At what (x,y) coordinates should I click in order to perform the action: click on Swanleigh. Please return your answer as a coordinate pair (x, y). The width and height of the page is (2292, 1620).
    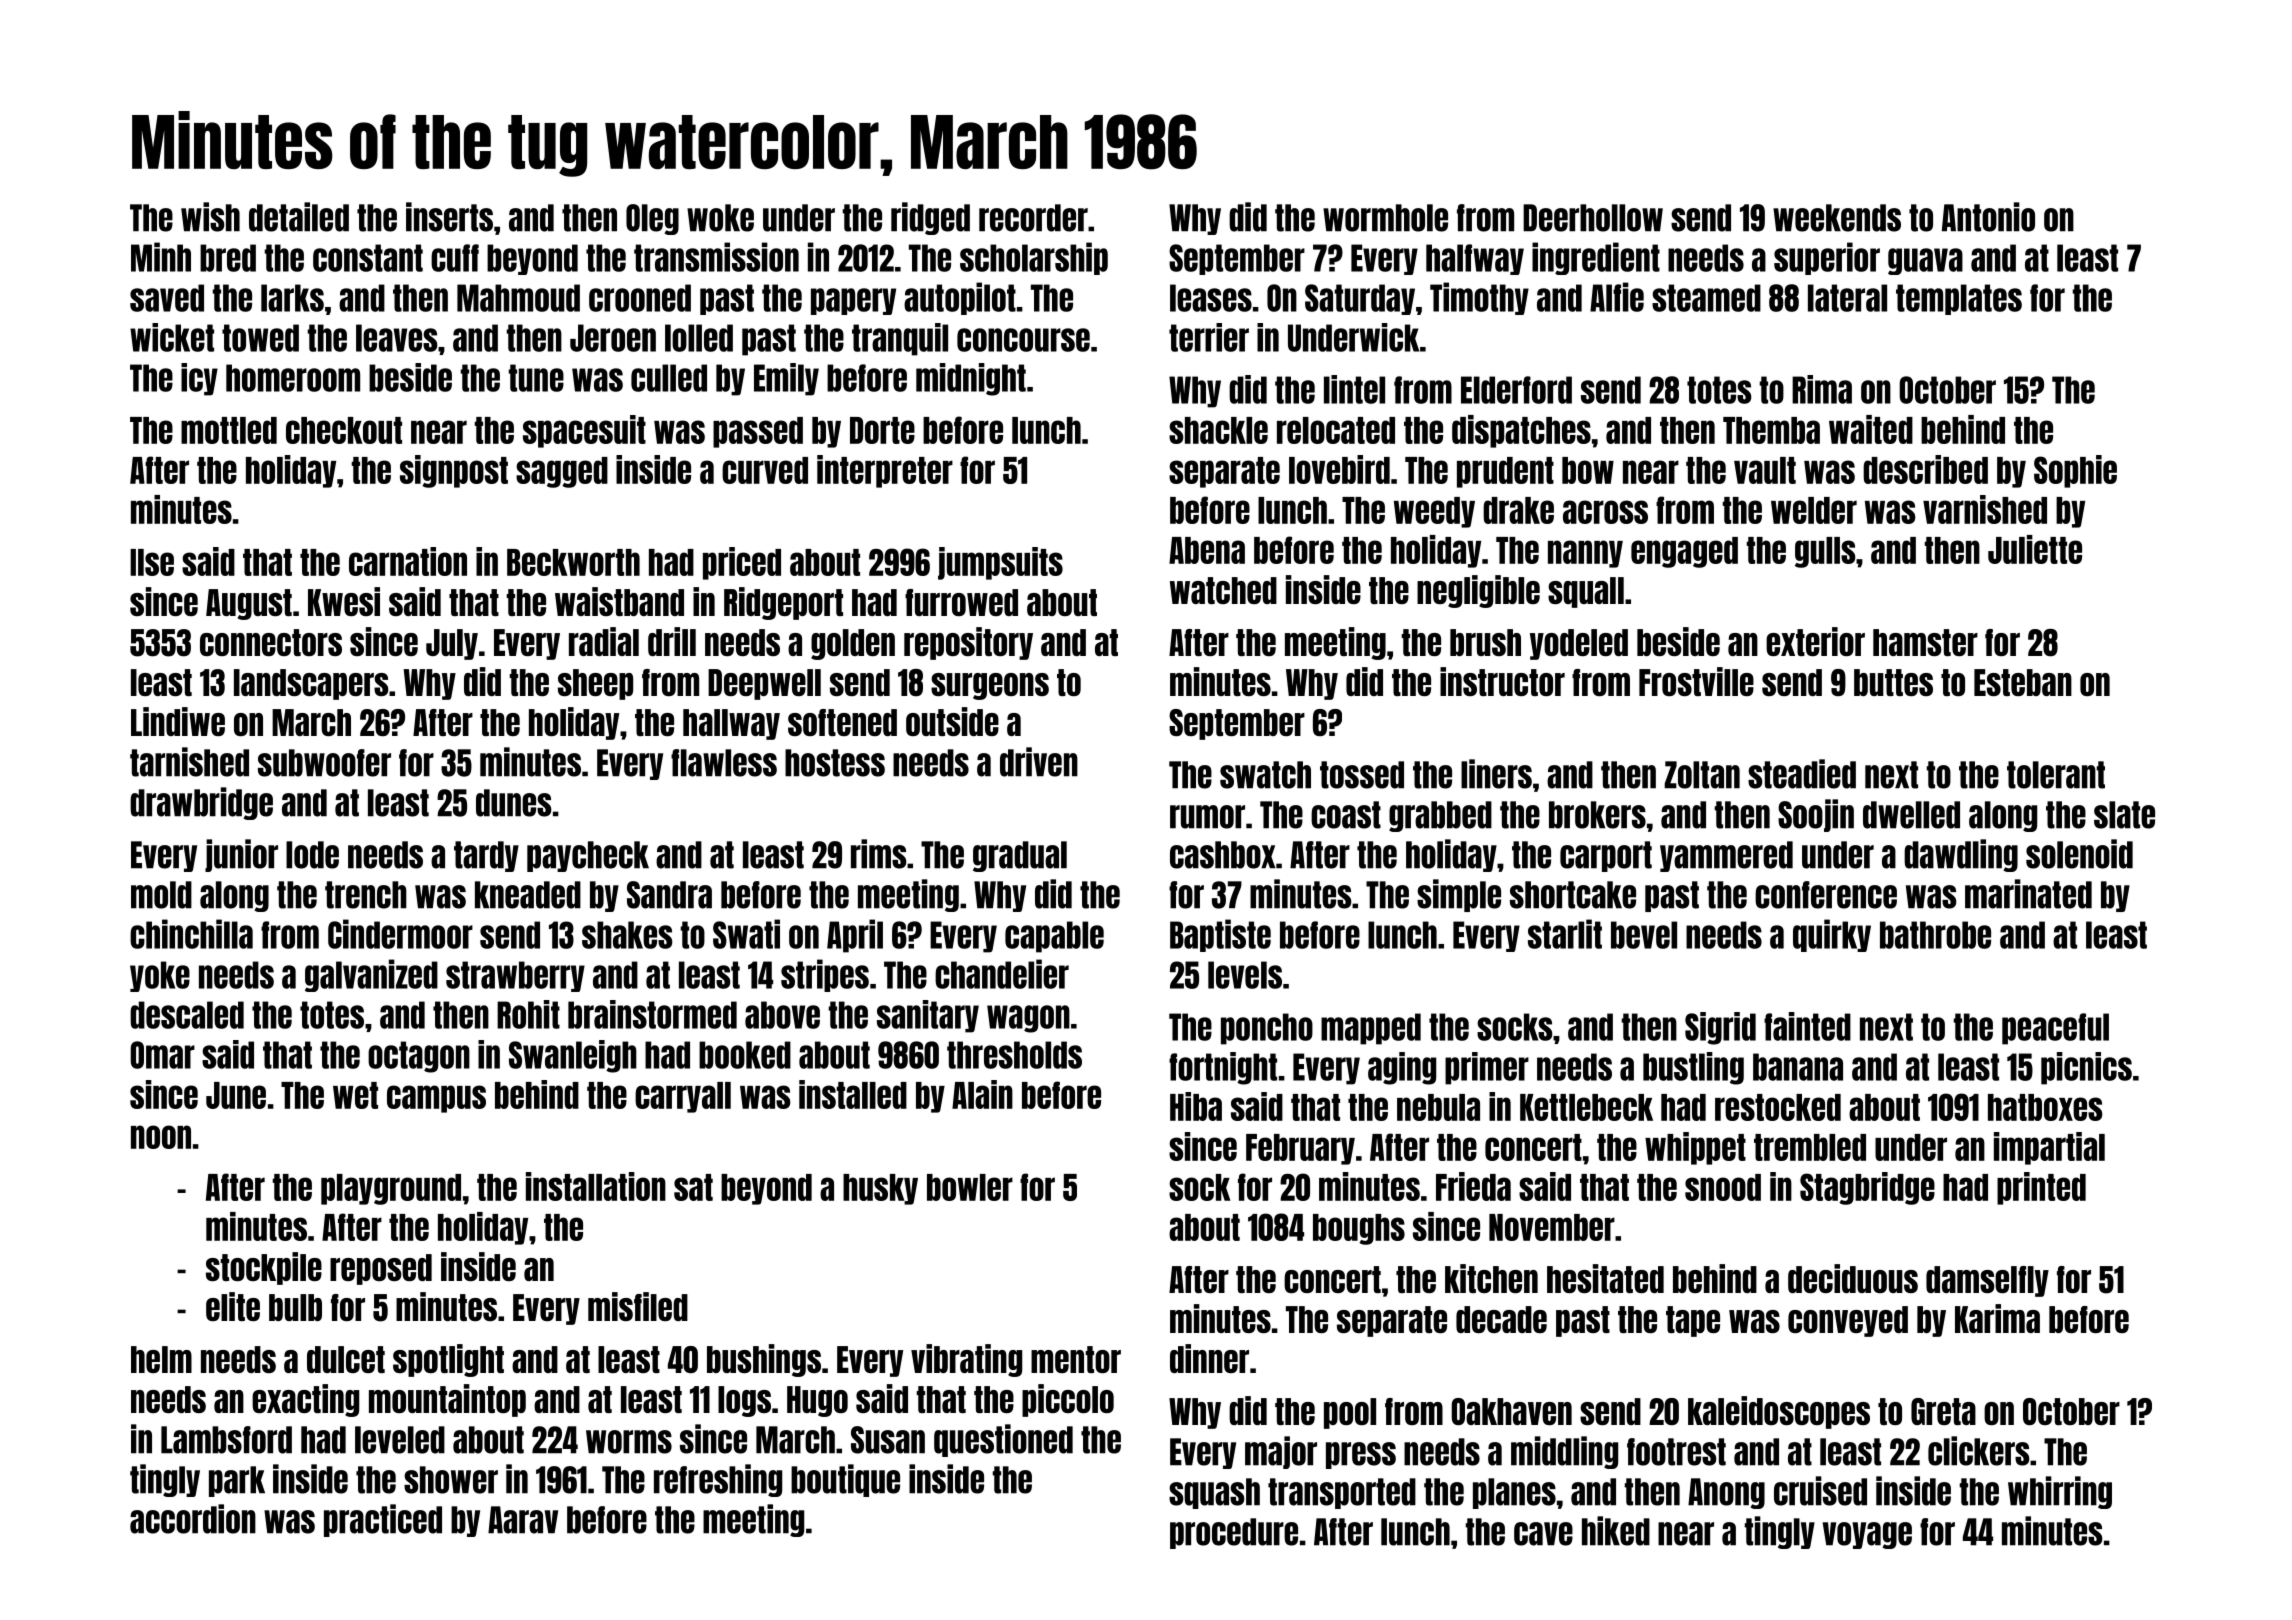
    Looking at the image, I should click on (573, 1056).
